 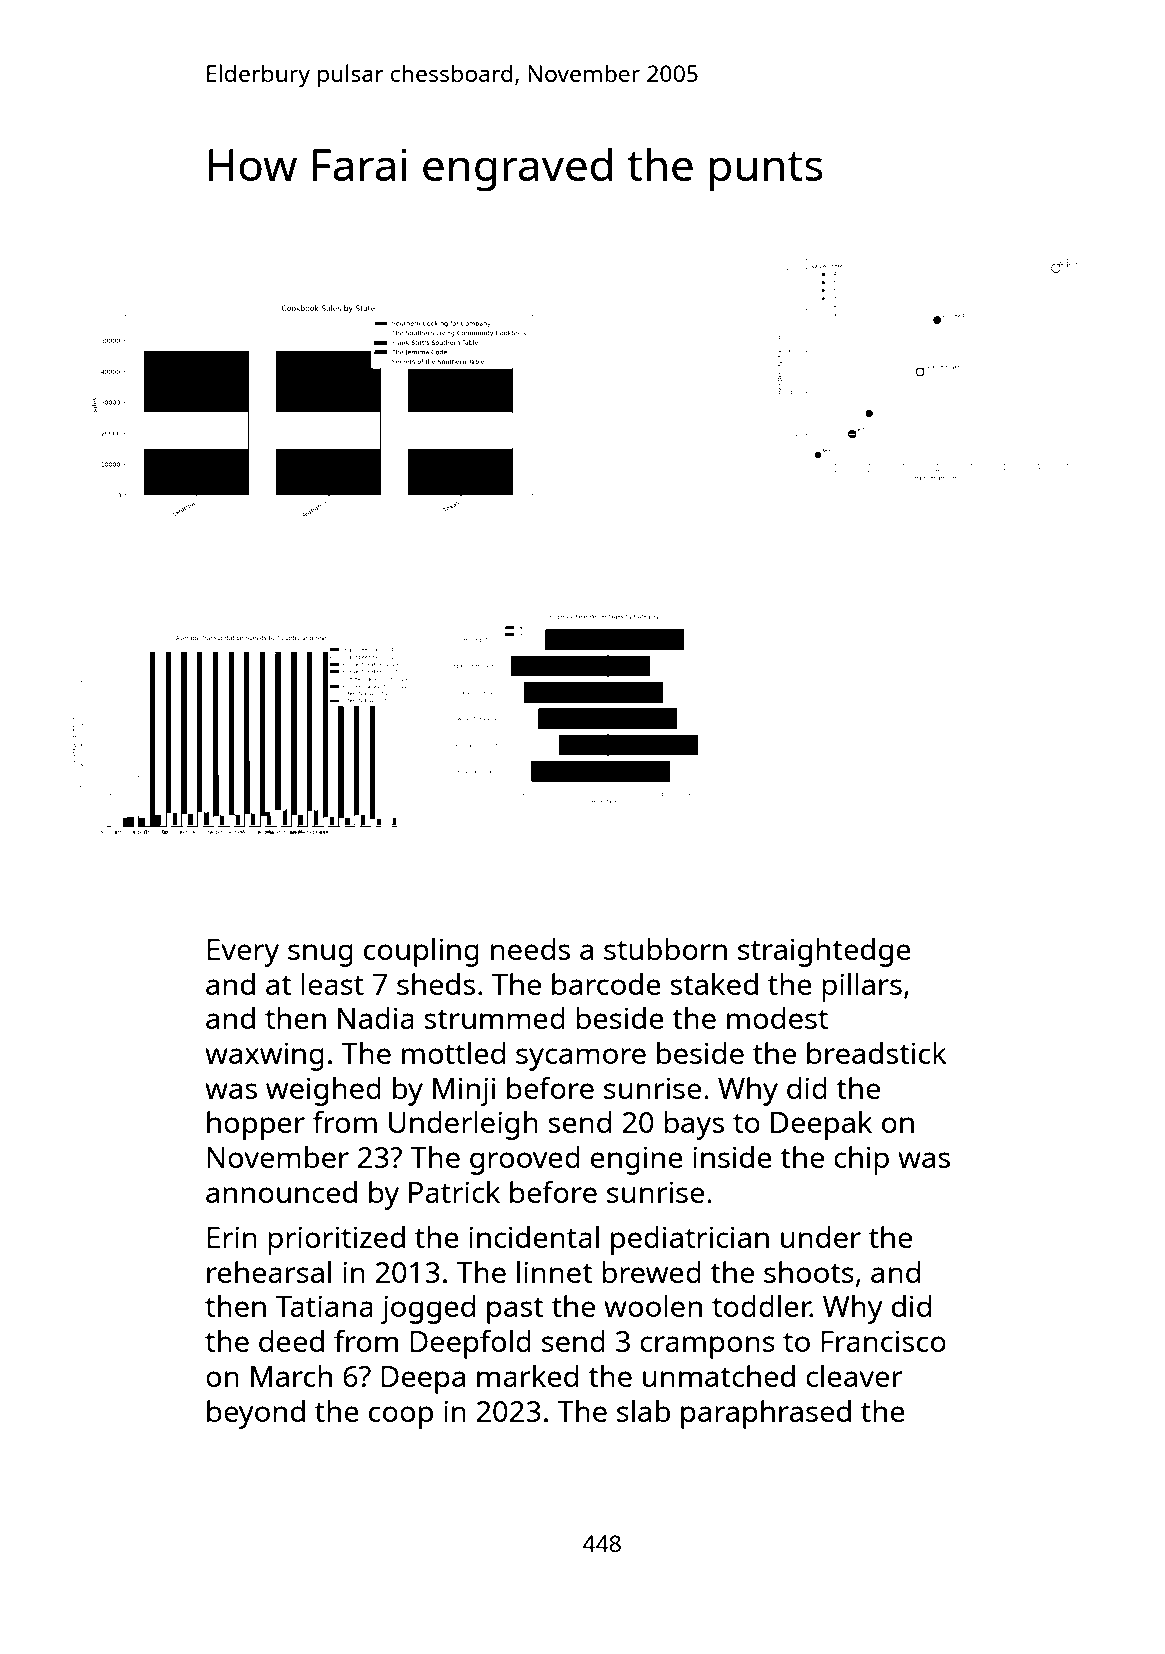 I want to click on mottled, so click(x=453, y=1053).
